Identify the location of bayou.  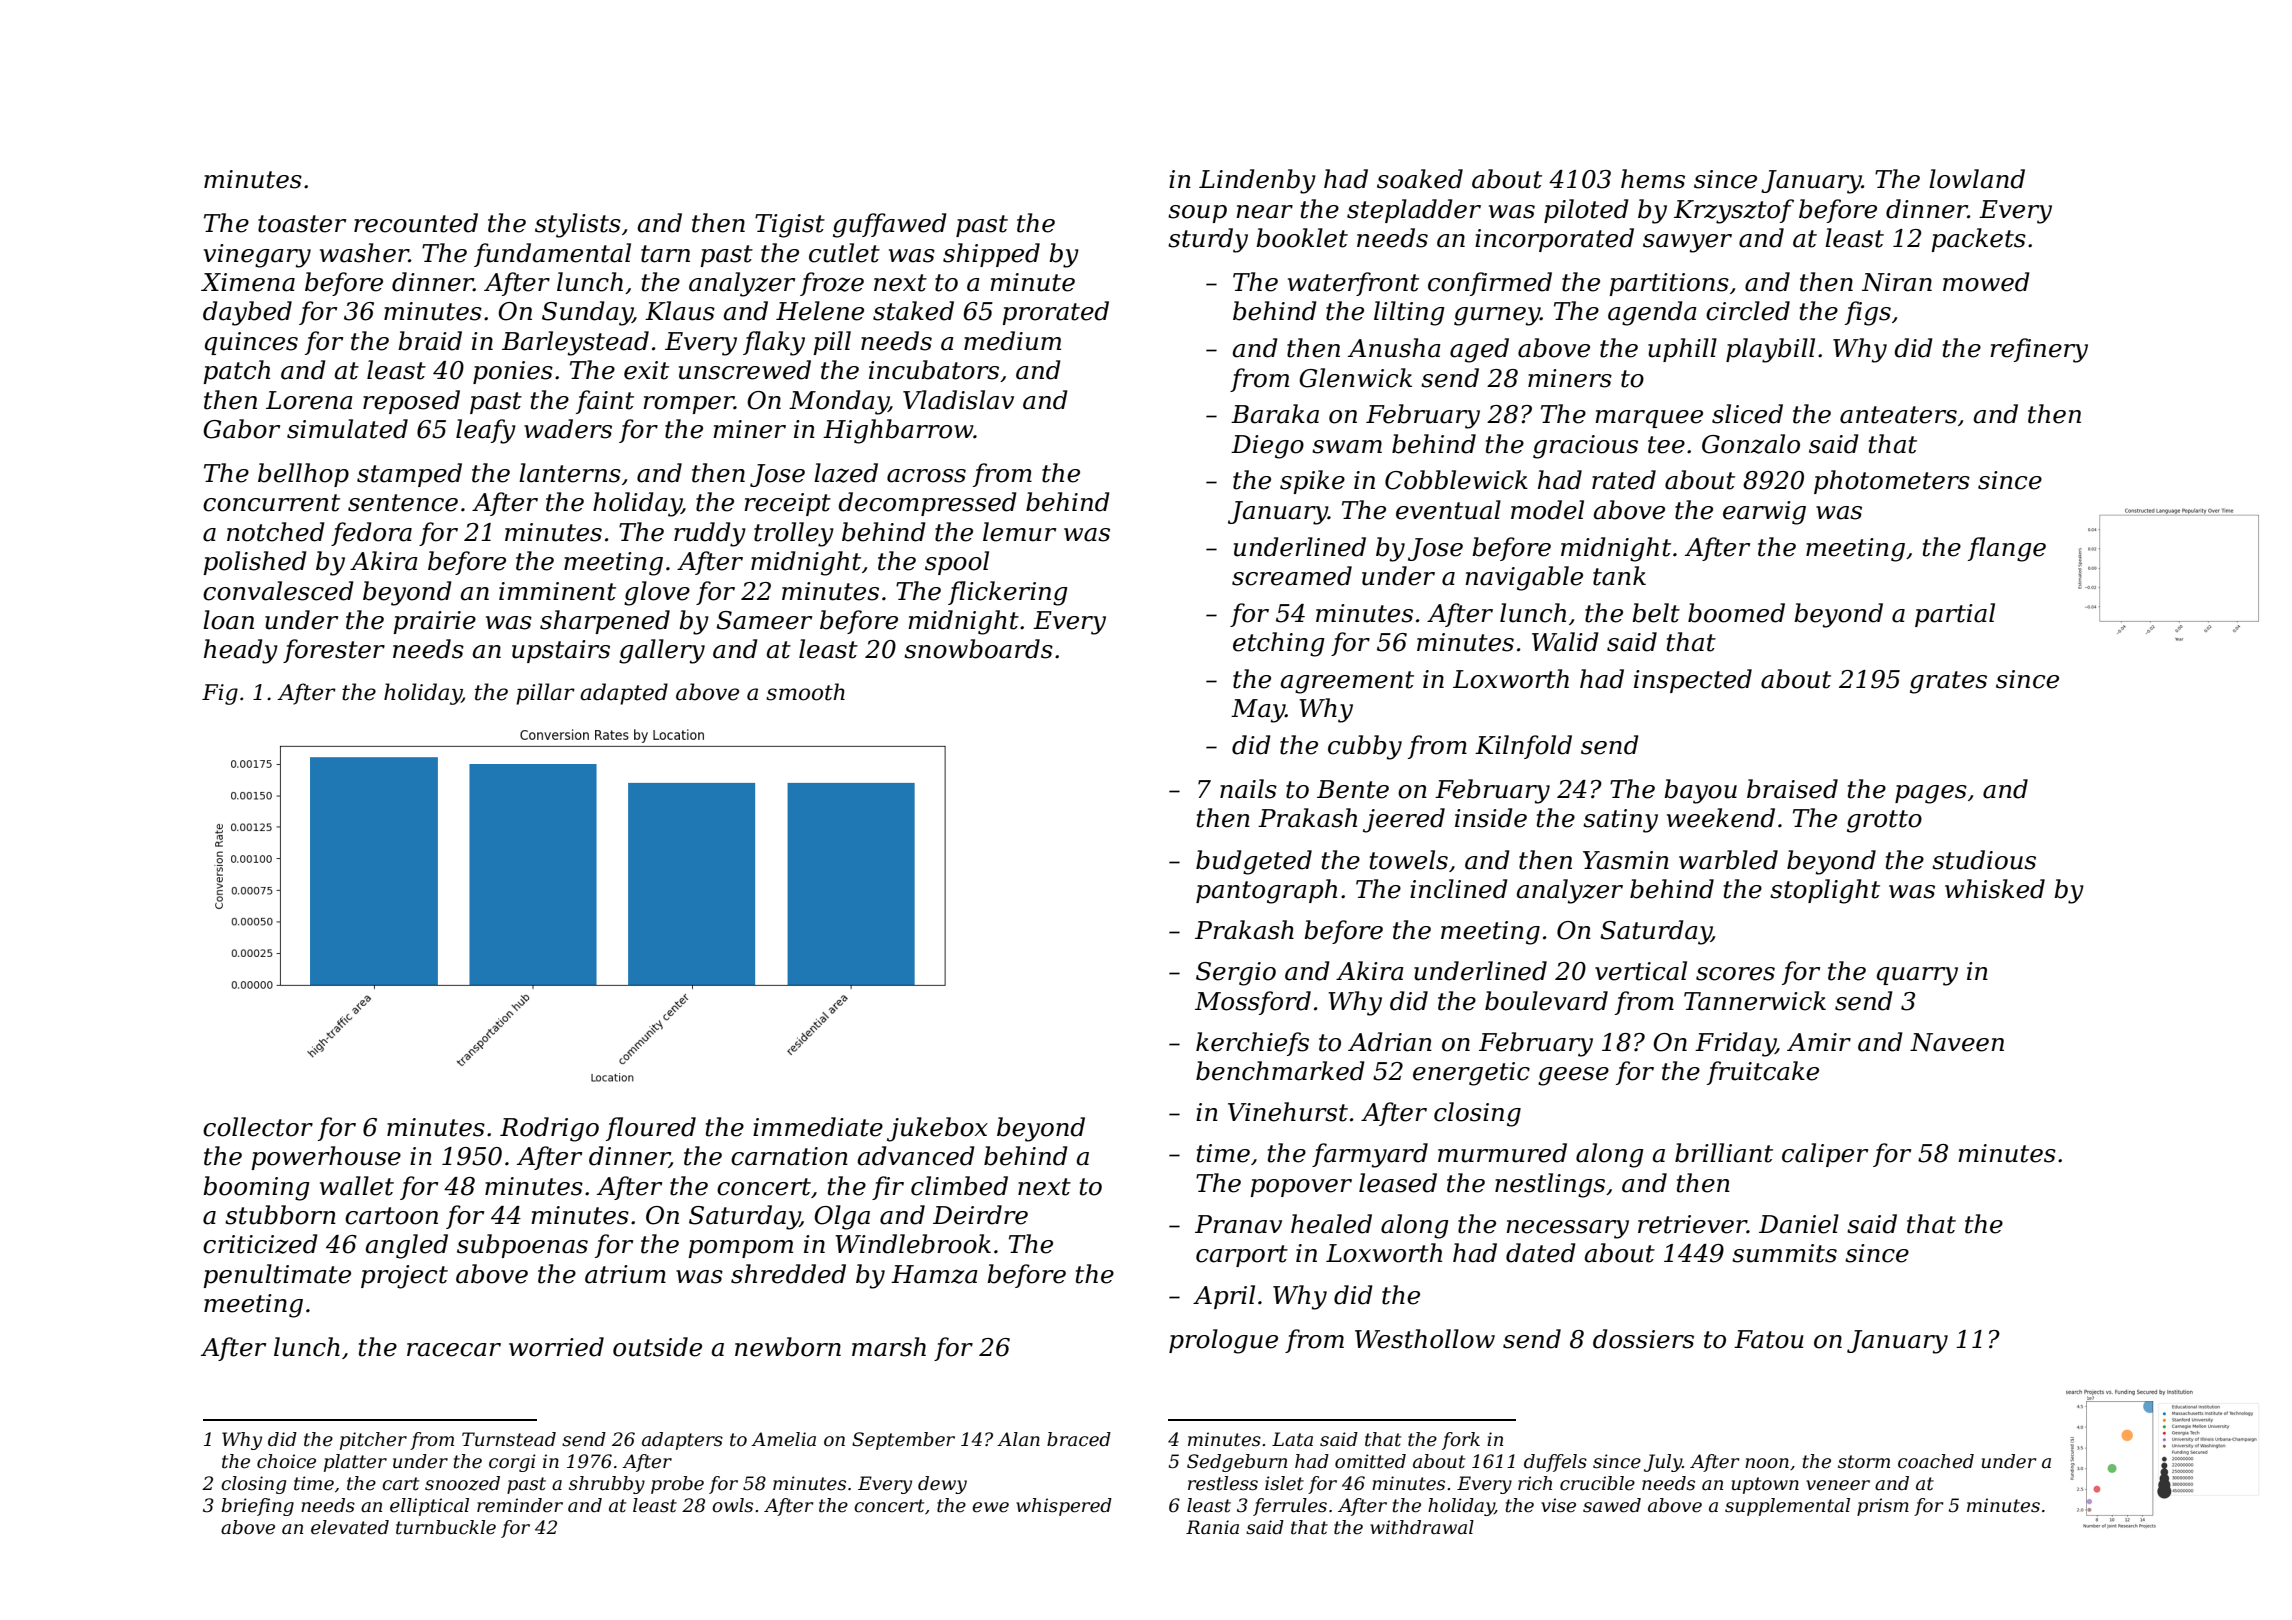
(1700, 791).
